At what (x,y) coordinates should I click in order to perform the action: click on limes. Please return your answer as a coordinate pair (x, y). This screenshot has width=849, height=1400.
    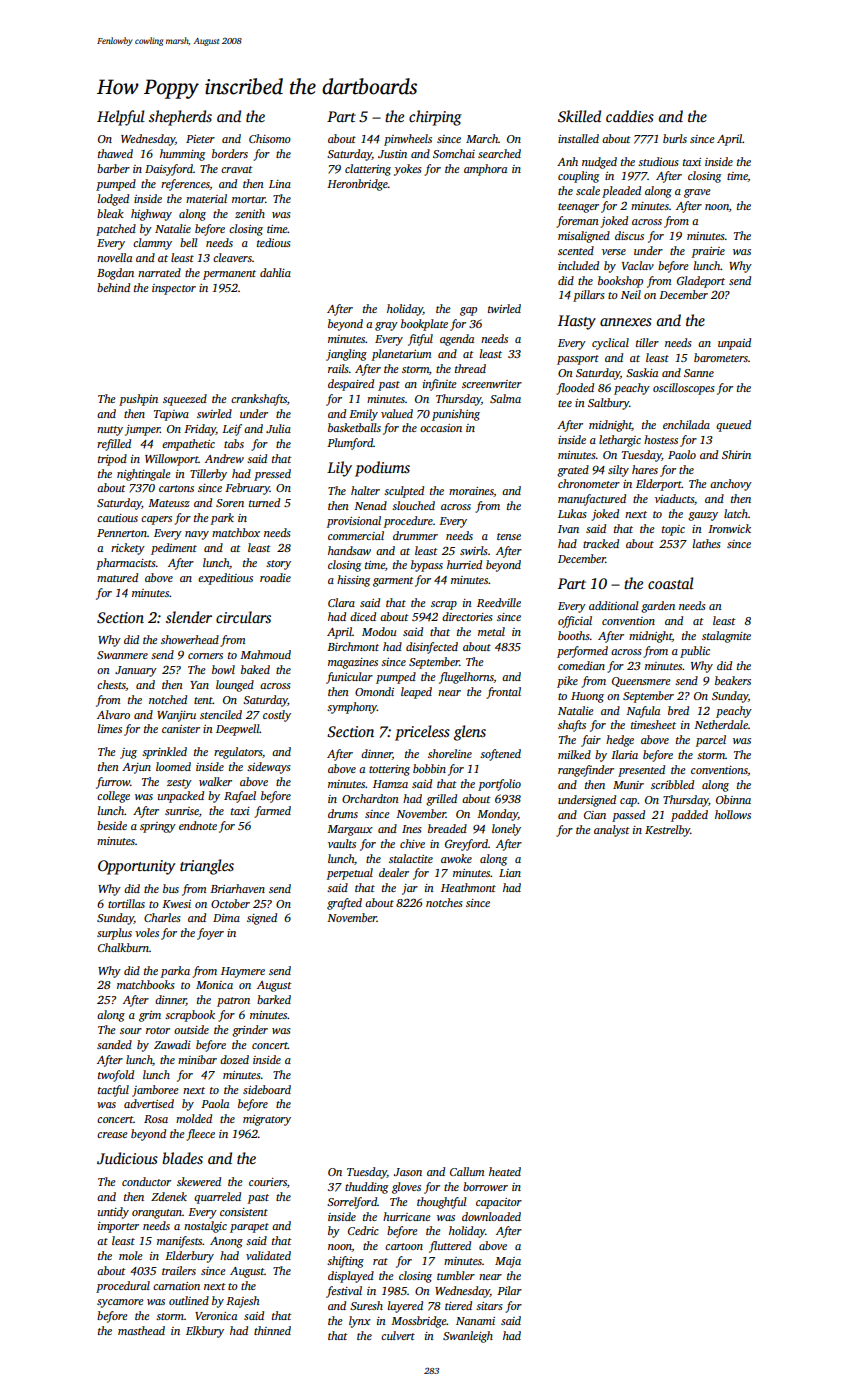
    Looking at the image, I should click on (110, 728).
